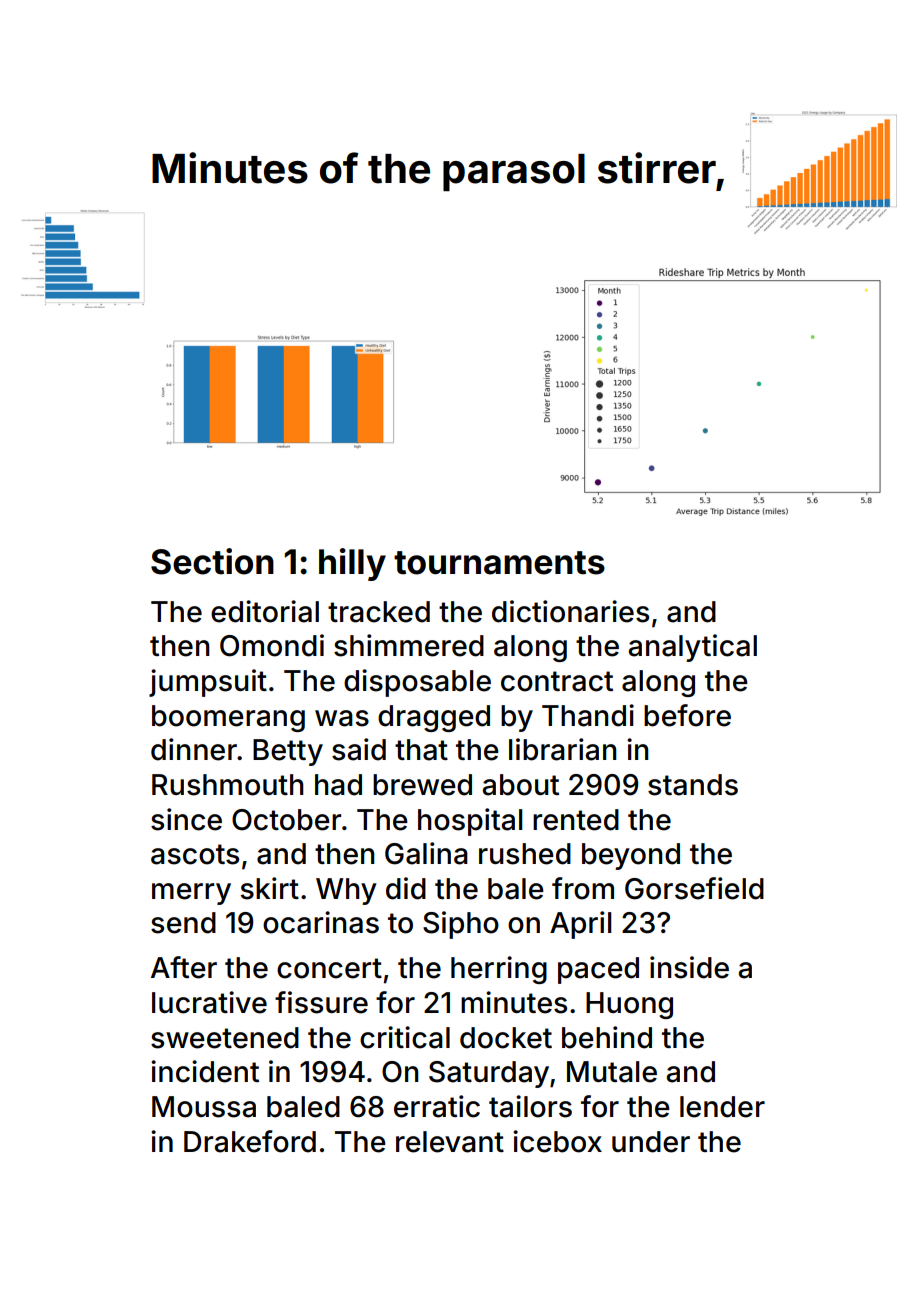 This image has height=1311, width=924. Describe the element at coordinates (506, 1038) in the image. I see `docket` at that location.
